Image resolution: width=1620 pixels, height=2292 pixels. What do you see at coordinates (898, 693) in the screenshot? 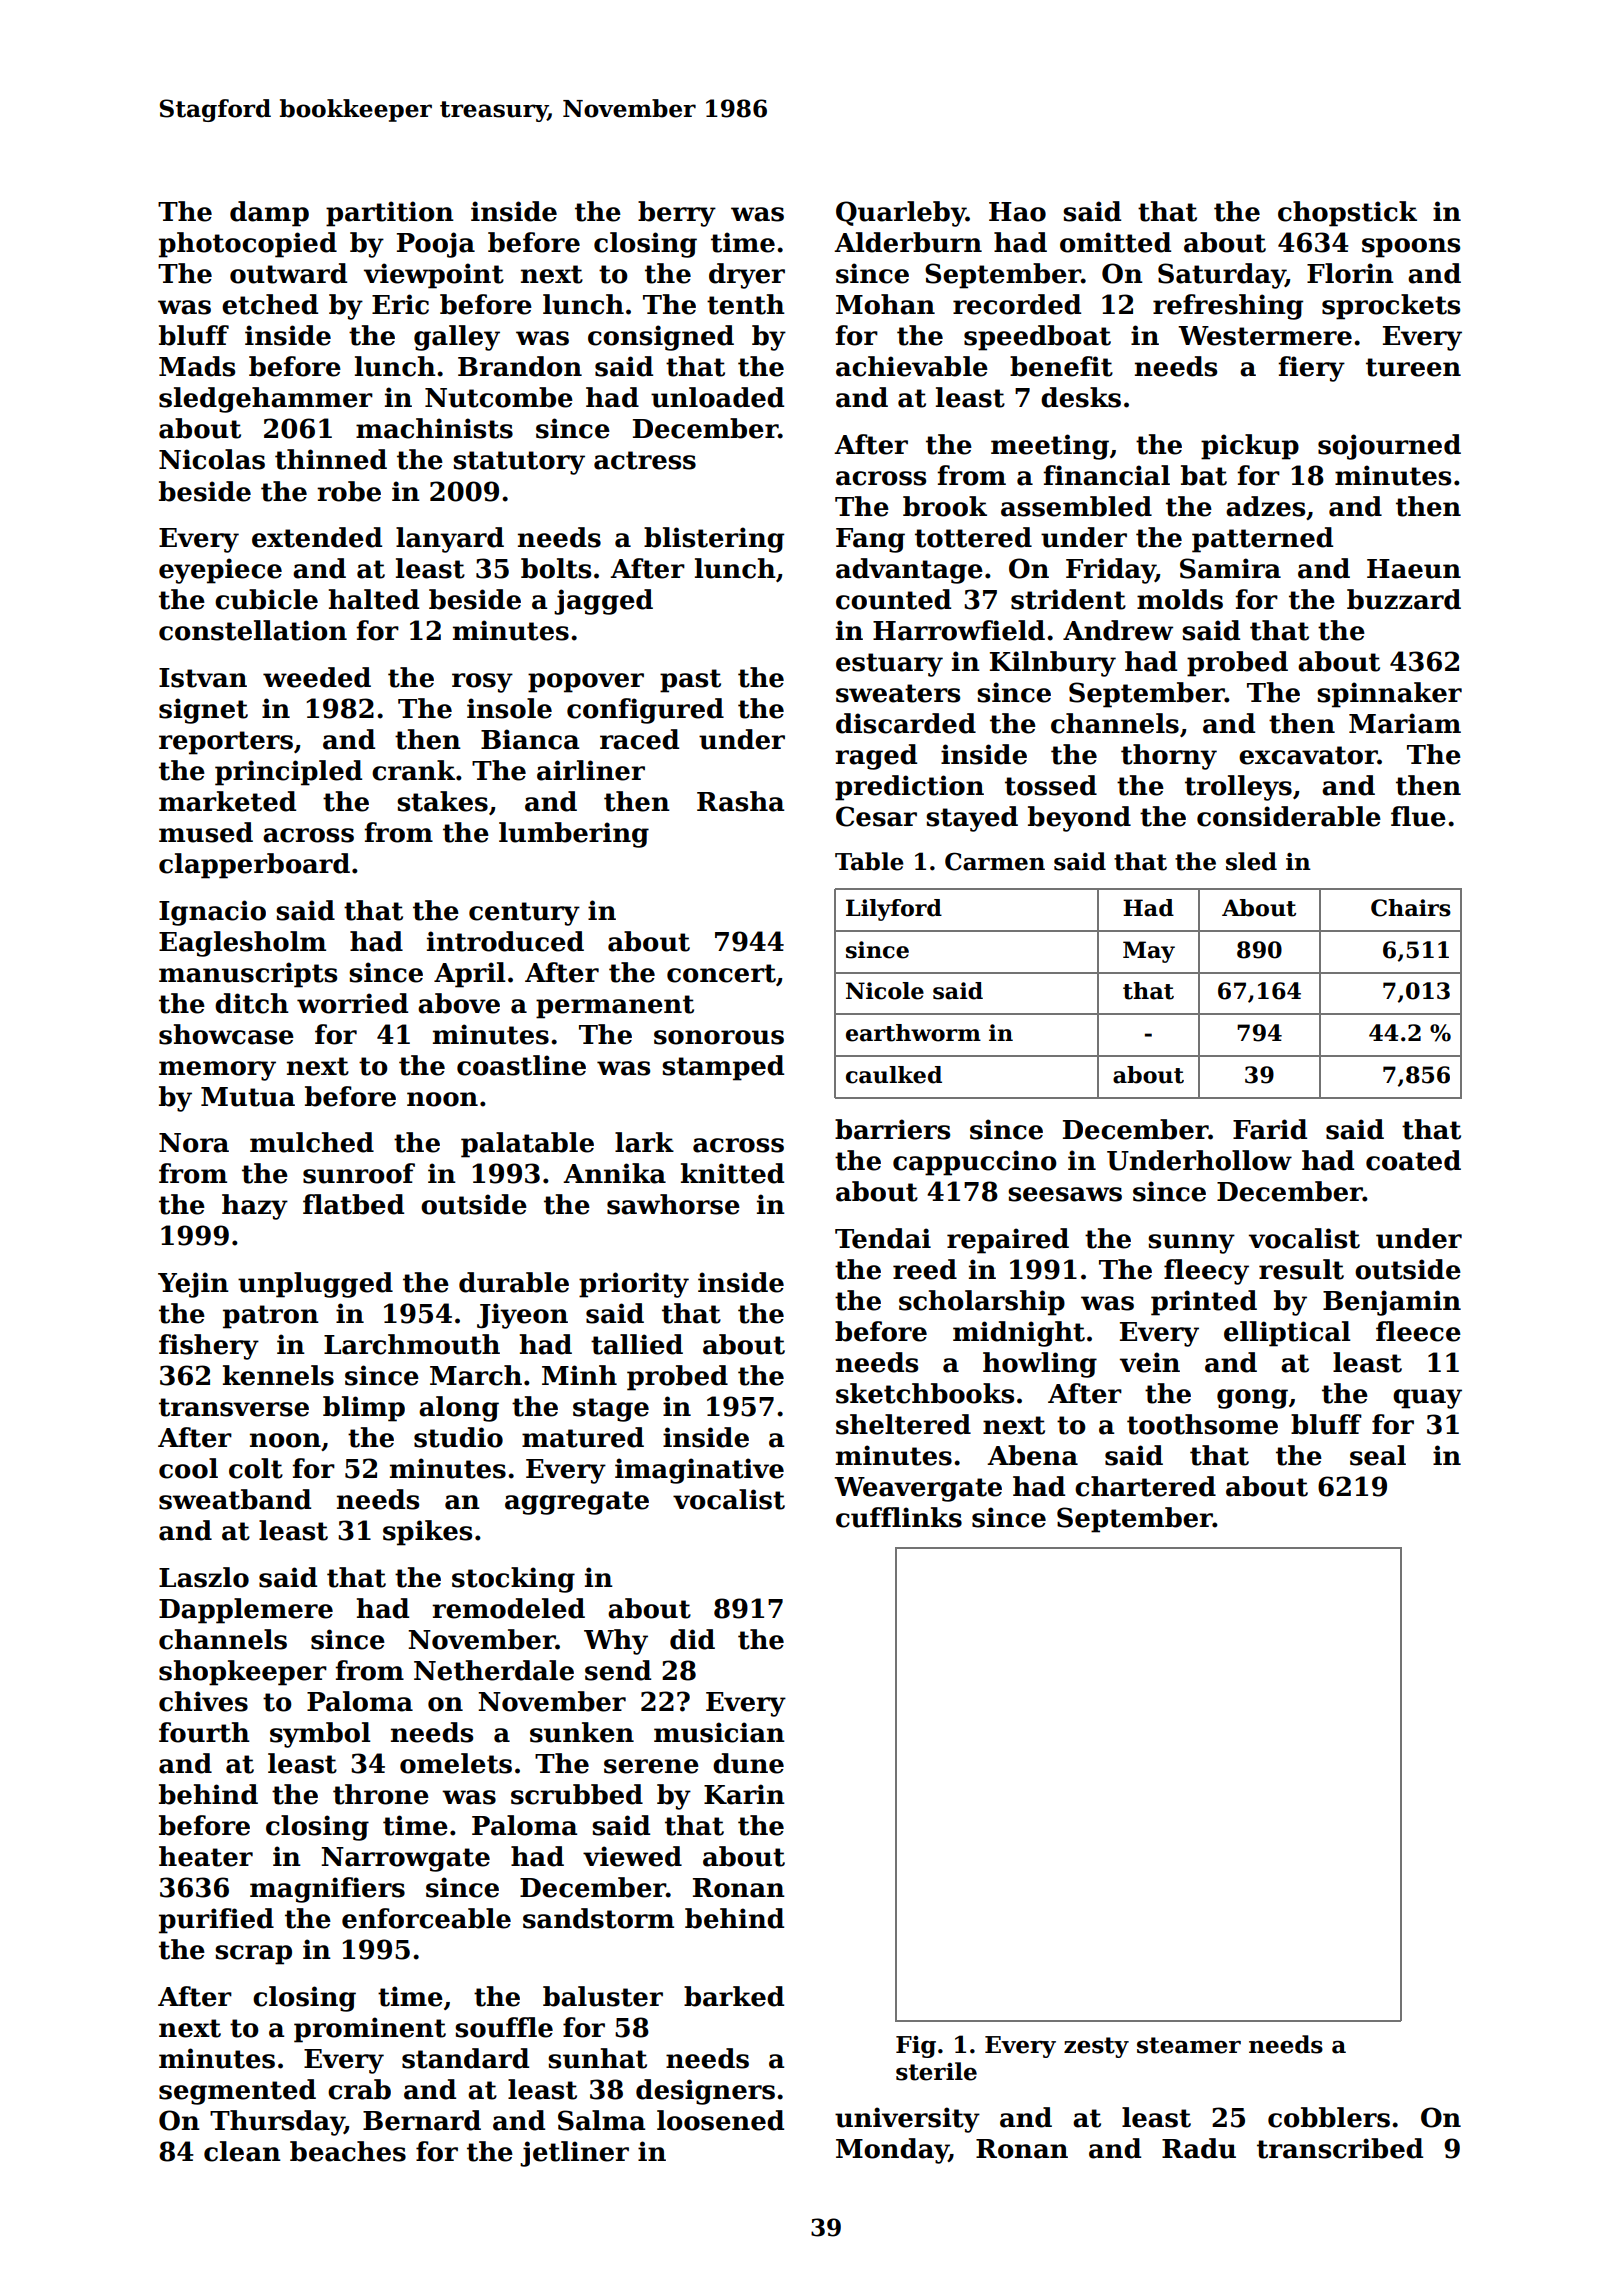
I see `sweaters` at bounding box center [898, 693].
